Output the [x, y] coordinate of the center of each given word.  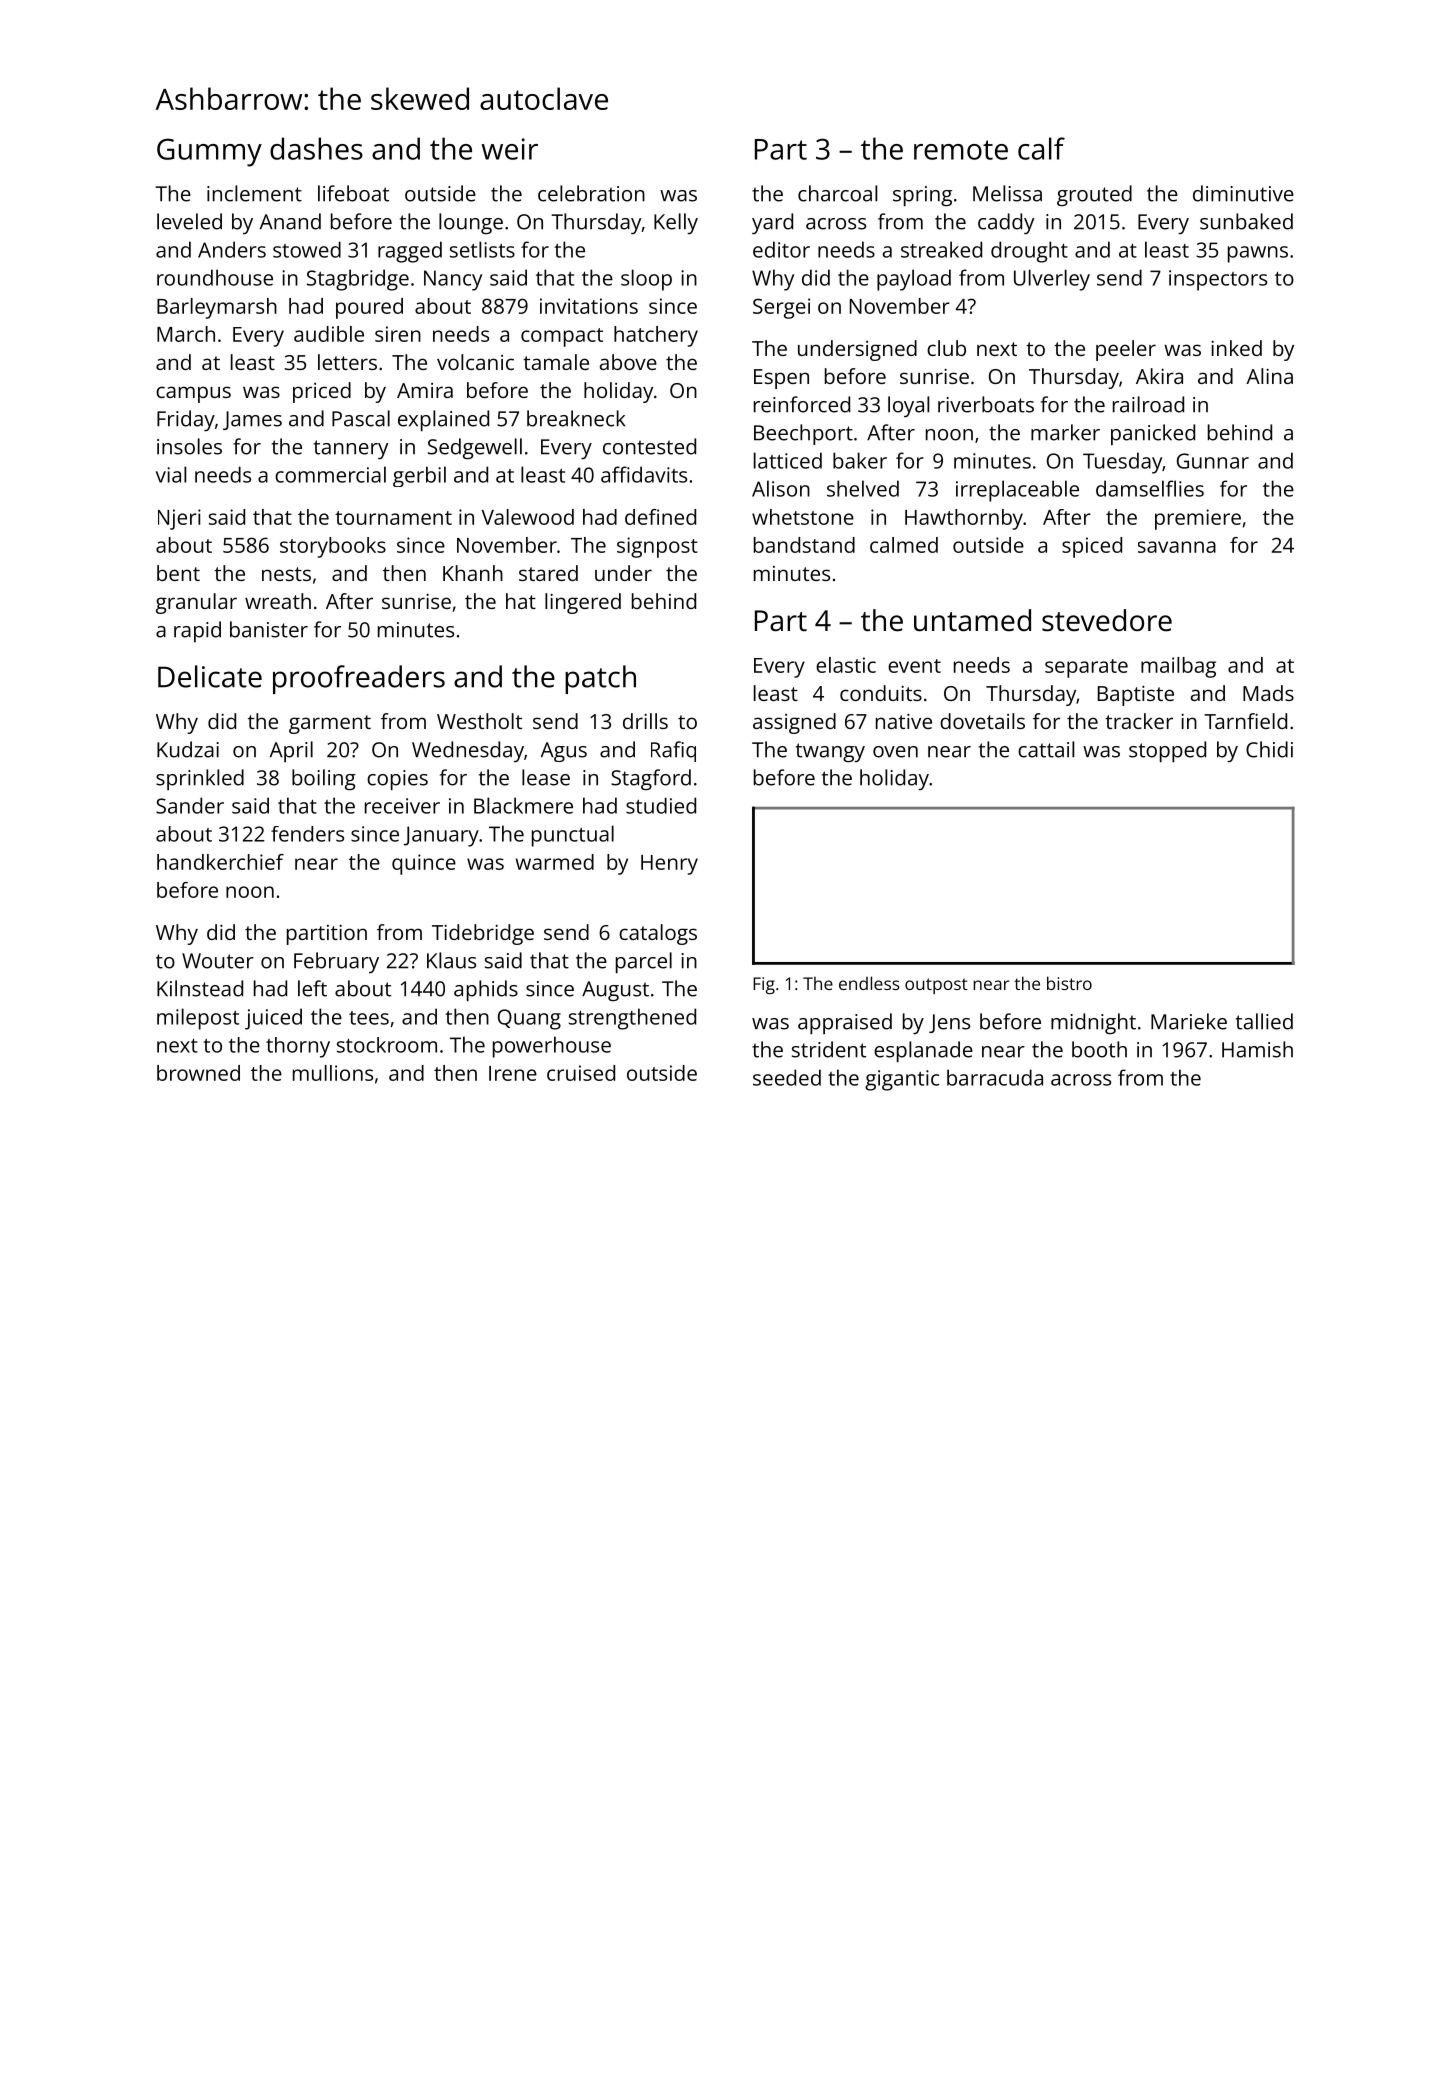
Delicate [210, 676]
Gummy [209, 152]
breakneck [576, 418]
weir [509, 149]
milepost [198, 1019]
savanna [1177, 547]
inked [1236, 348]
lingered [583, 603]
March [186, 334]
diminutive [1243, 193]
